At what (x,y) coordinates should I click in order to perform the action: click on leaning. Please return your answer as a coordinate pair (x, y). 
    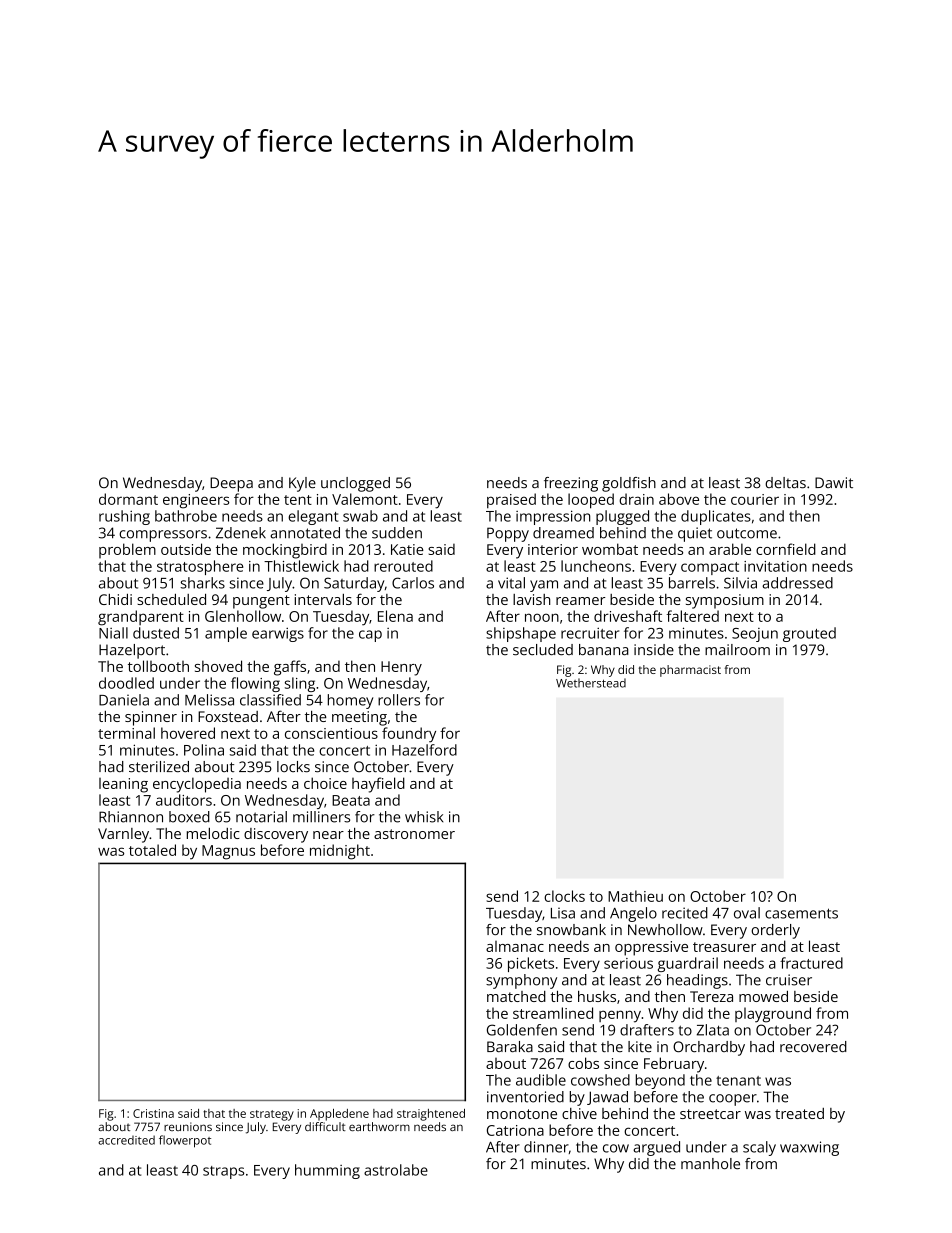
    Looking at the image, I should click on (123, 785).
